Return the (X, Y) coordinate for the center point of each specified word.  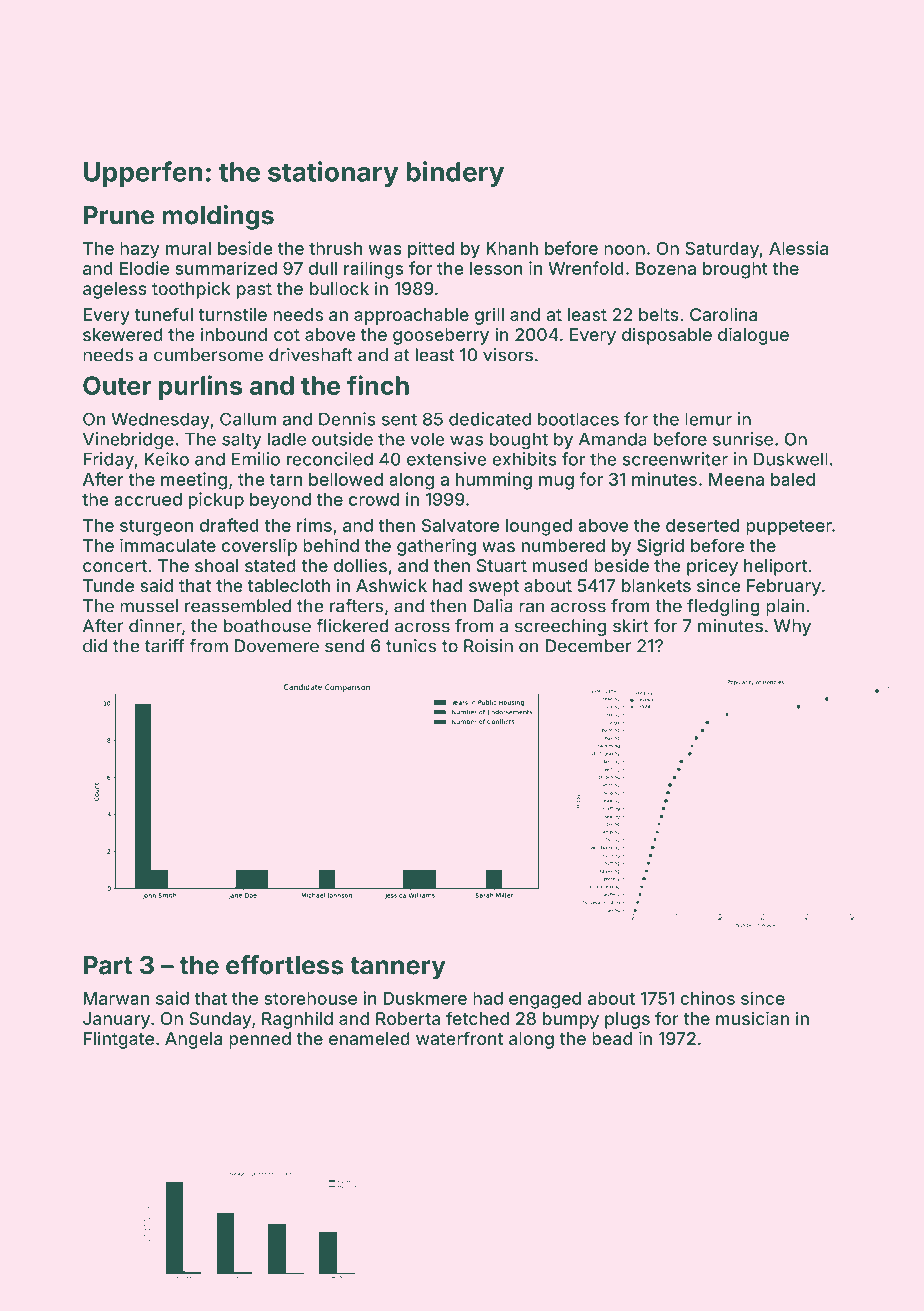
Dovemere (277, 646)
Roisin (488, 646)
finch (378, 385)
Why (792, 627)
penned (260, 1040)
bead (612, 1038)
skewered (123, 334)
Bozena (666, 268)
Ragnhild (297, 1020)
